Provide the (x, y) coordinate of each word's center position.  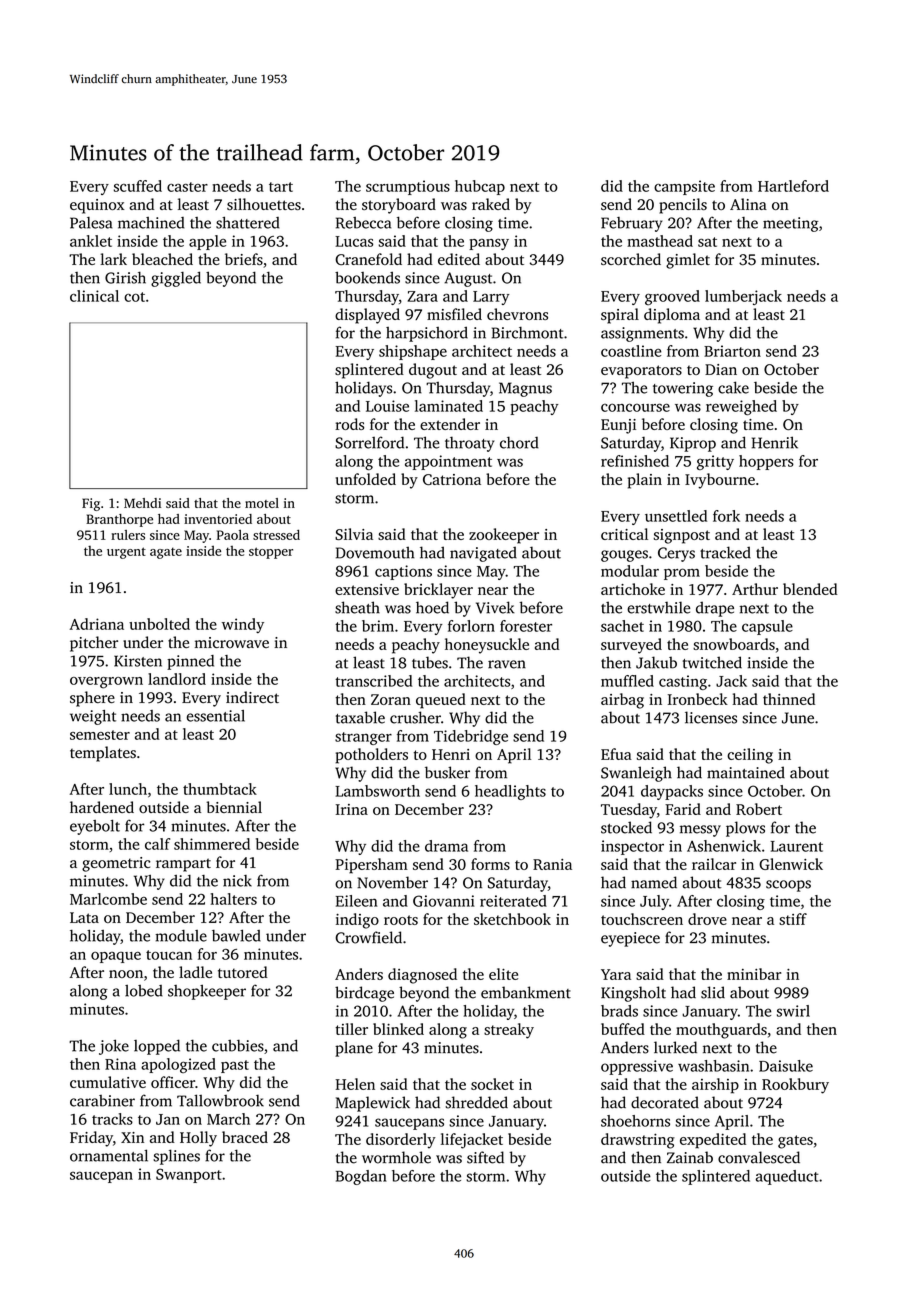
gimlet (688, 261)
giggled (176, 279)
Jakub (656, 662)
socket (492, 1084)
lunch (128, 789)
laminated (449, 406)
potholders (371, 756)
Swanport (189, 1175)
